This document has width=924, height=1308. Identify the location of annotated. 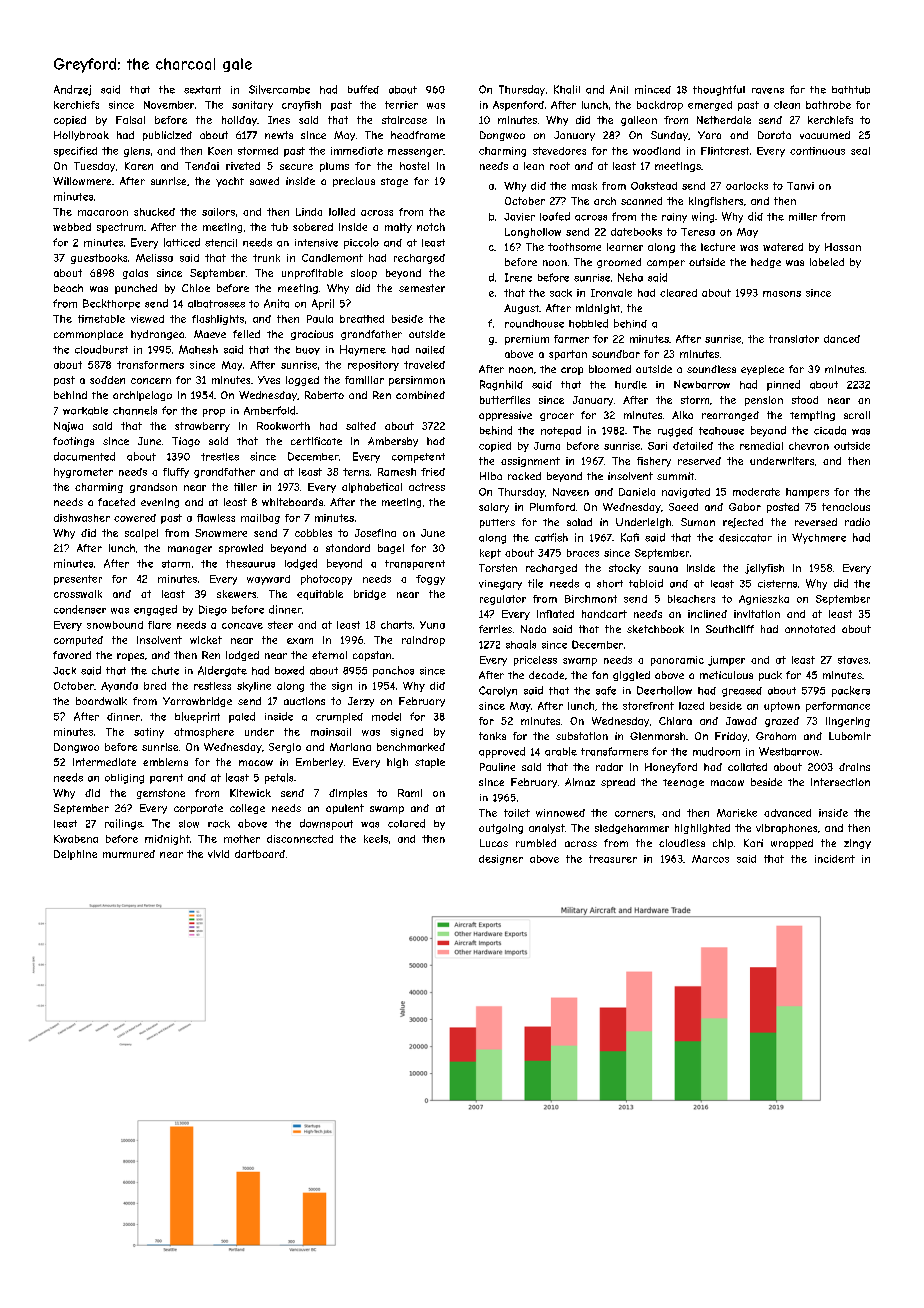
(810, 629).
